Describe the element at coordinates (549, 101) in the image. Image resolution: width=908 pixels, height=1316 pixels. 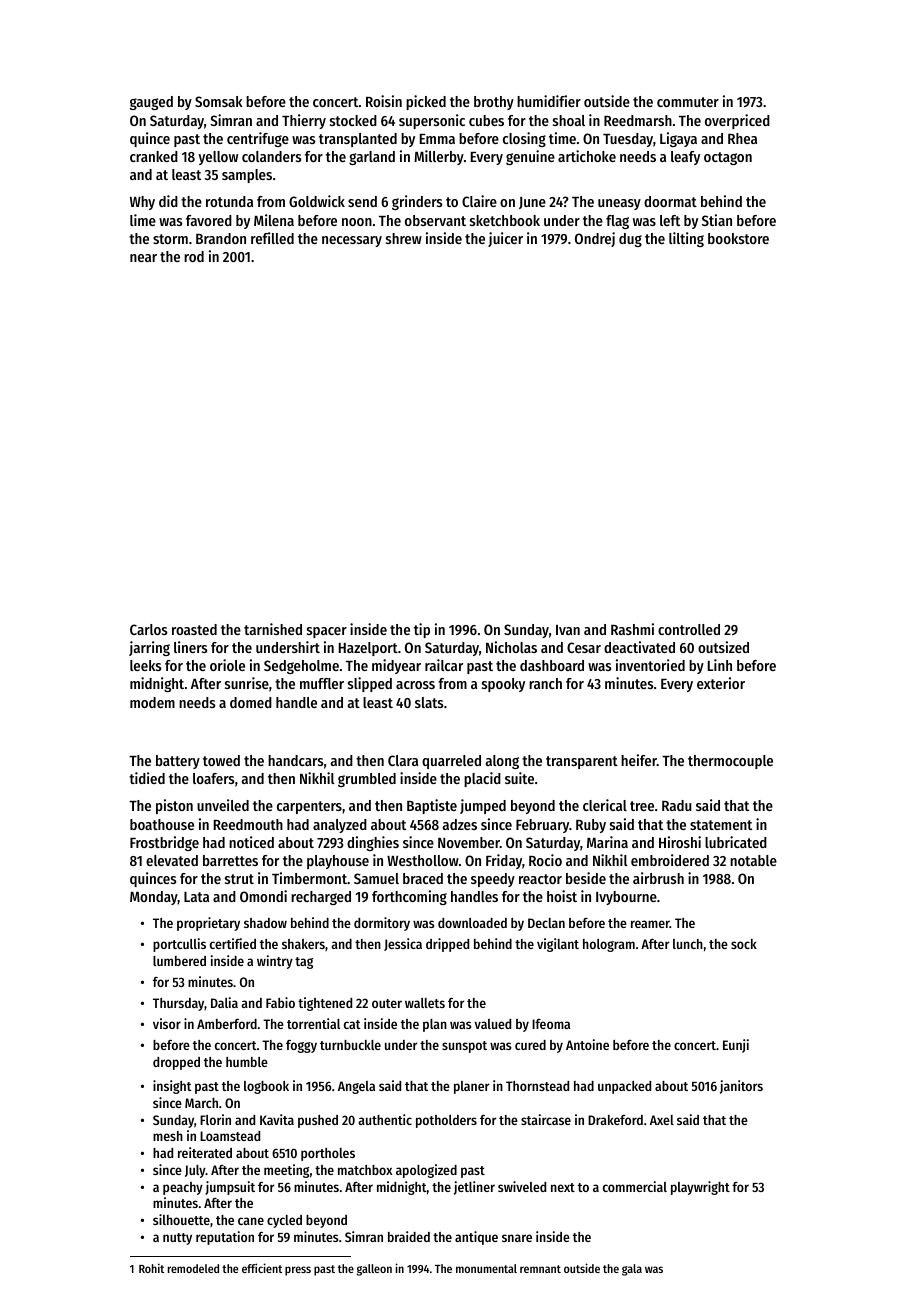
I see `humidifier` at that location.
